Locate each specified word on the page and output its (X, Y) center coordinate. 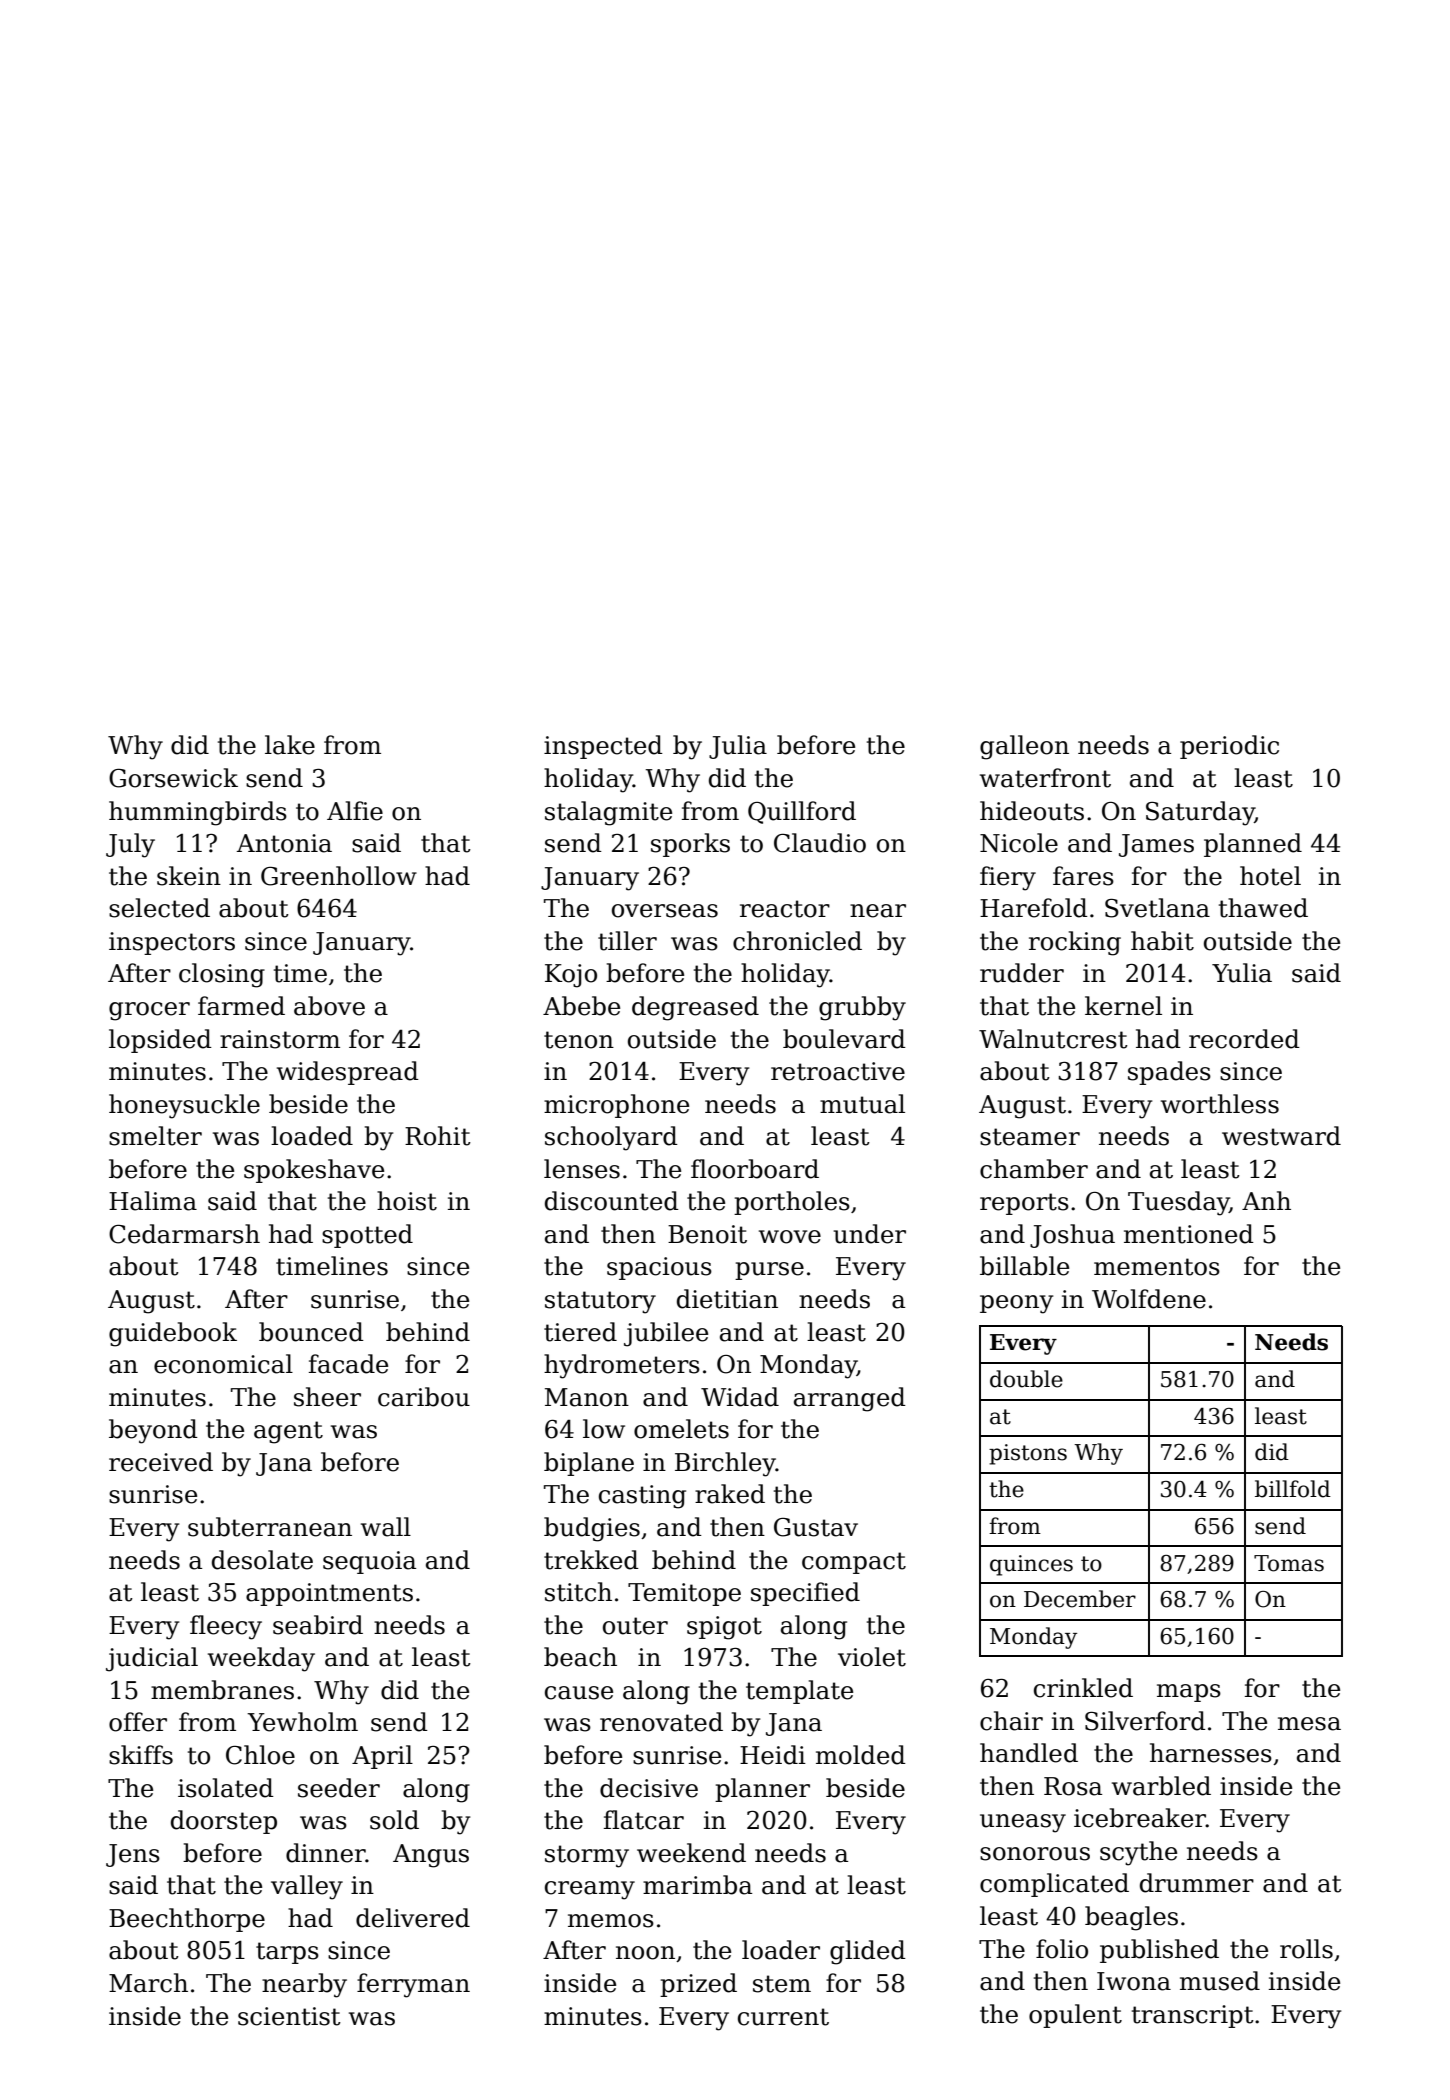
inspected (603, 747)
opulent (1075, 2016)
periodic (1229, 747)
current (783, 2017)
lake (290, 745)
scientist (289, 2016)
